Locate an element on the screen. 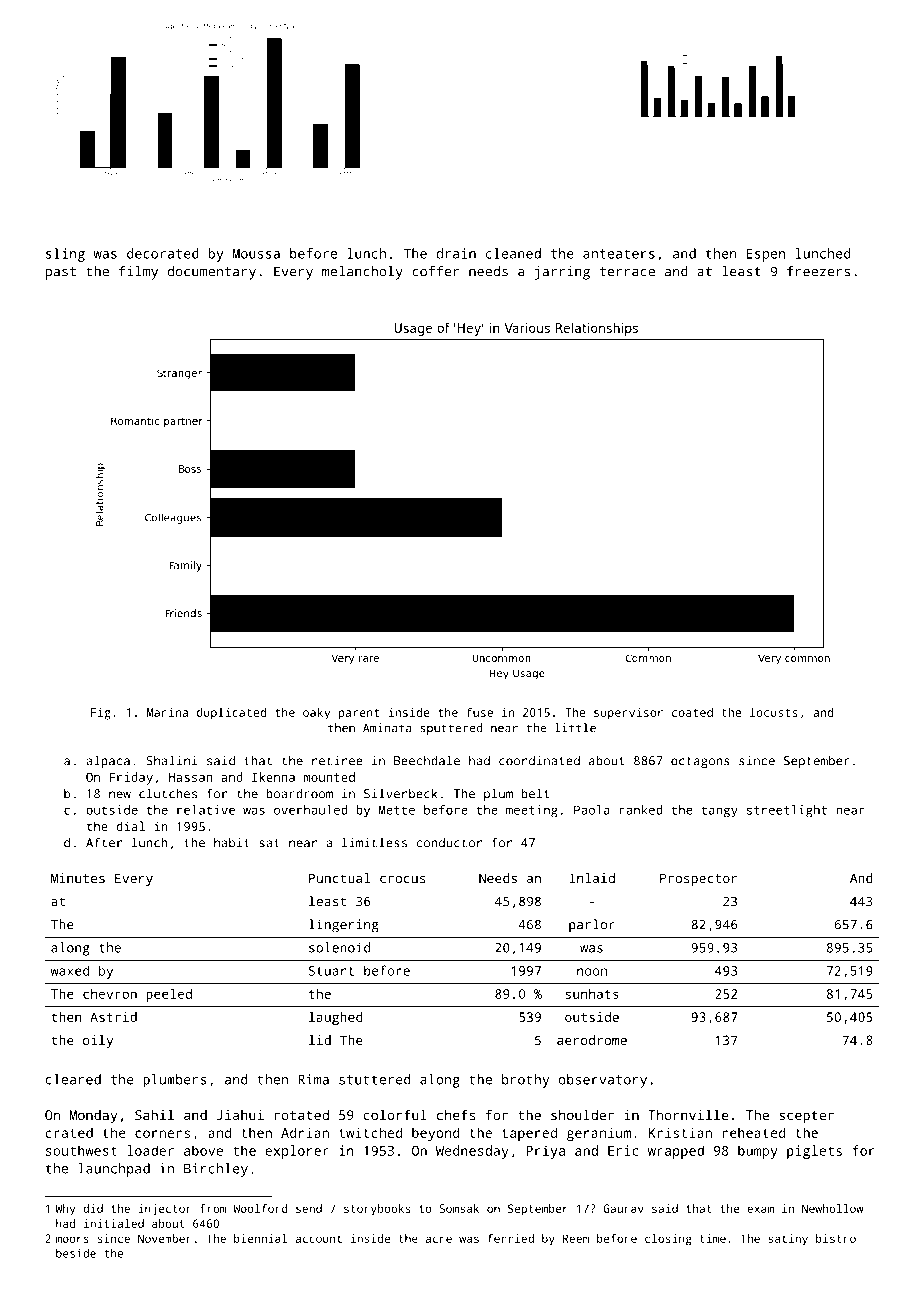 The width and height of the screenshot is (924, 1308). explorer is located at coordinates (297, 1152).
